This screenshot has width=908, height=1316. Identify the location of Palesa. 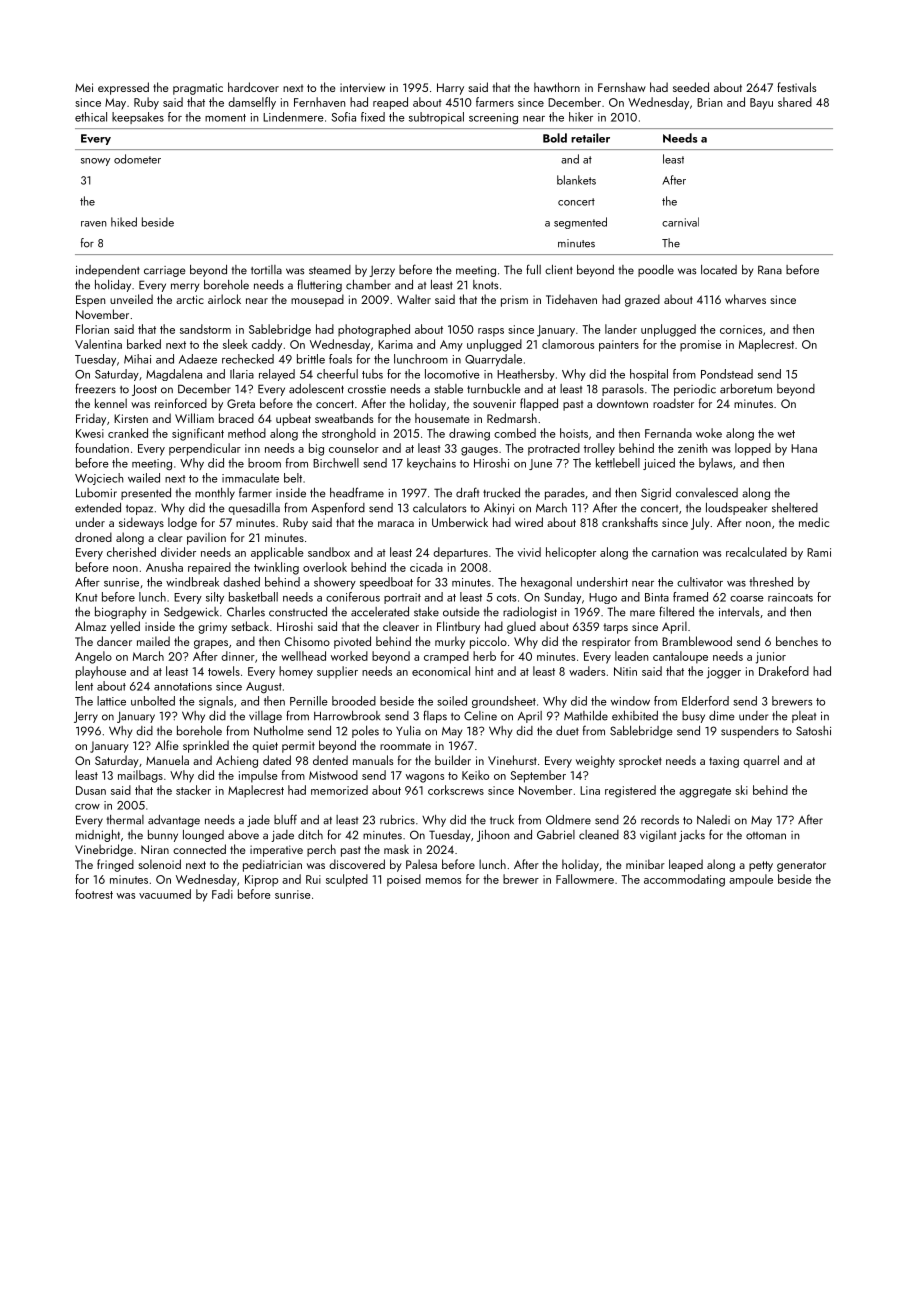
(421, 864).
